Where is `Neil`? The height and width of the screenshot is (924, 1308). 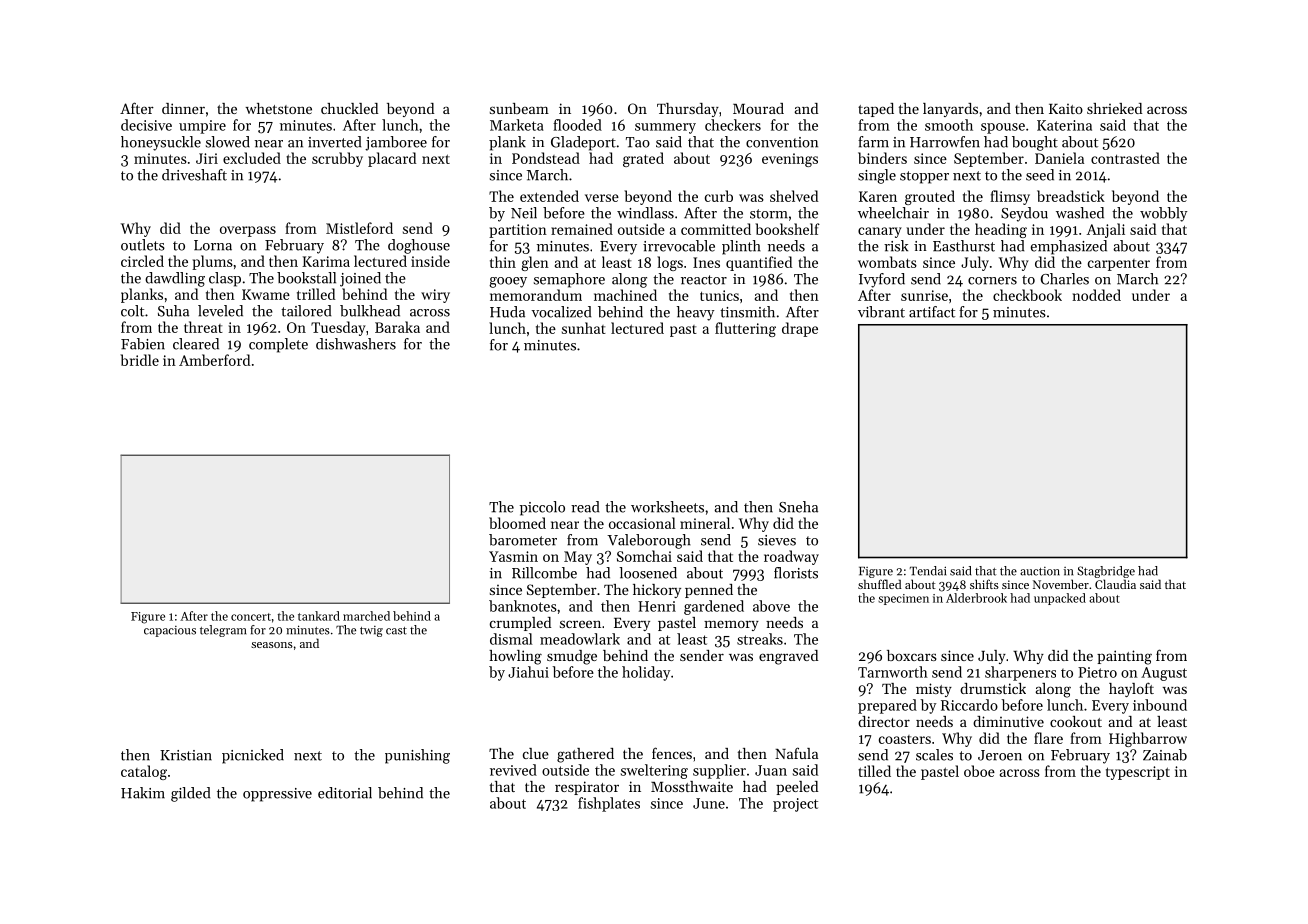 Neil is located at coordinates (524, 213).
